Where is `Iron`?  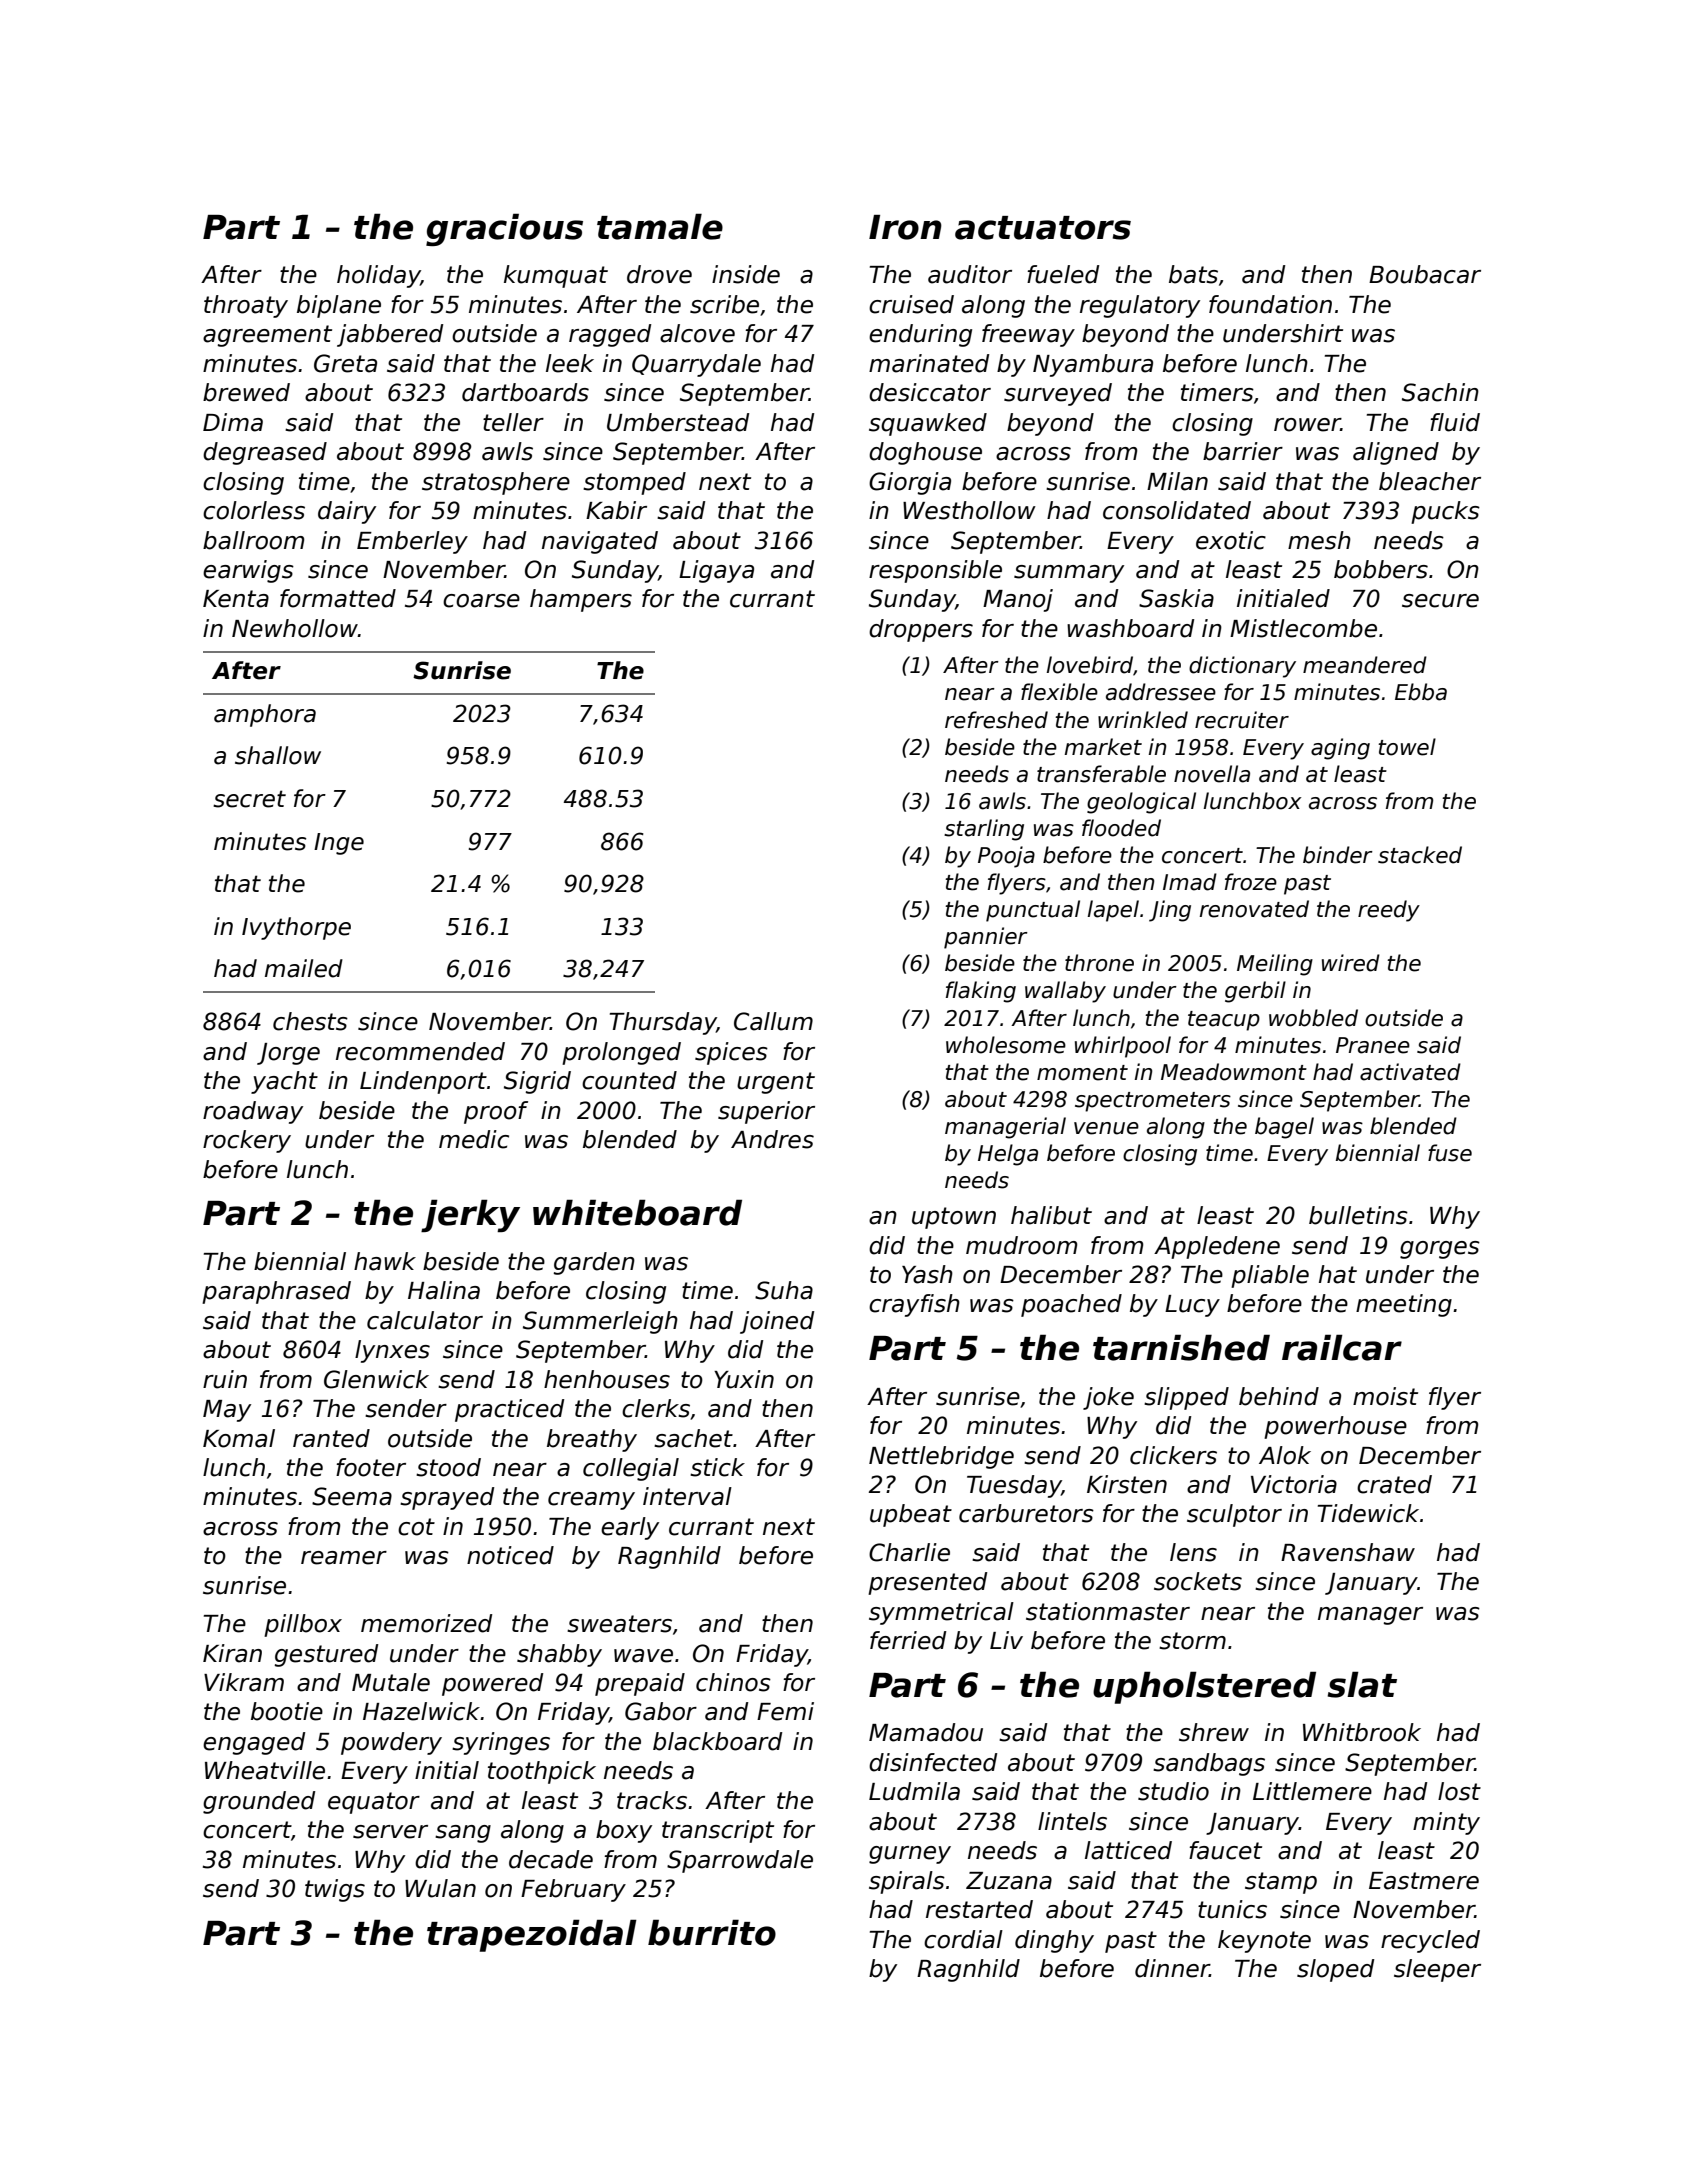
Iron is located at coordinates (905, 227).
